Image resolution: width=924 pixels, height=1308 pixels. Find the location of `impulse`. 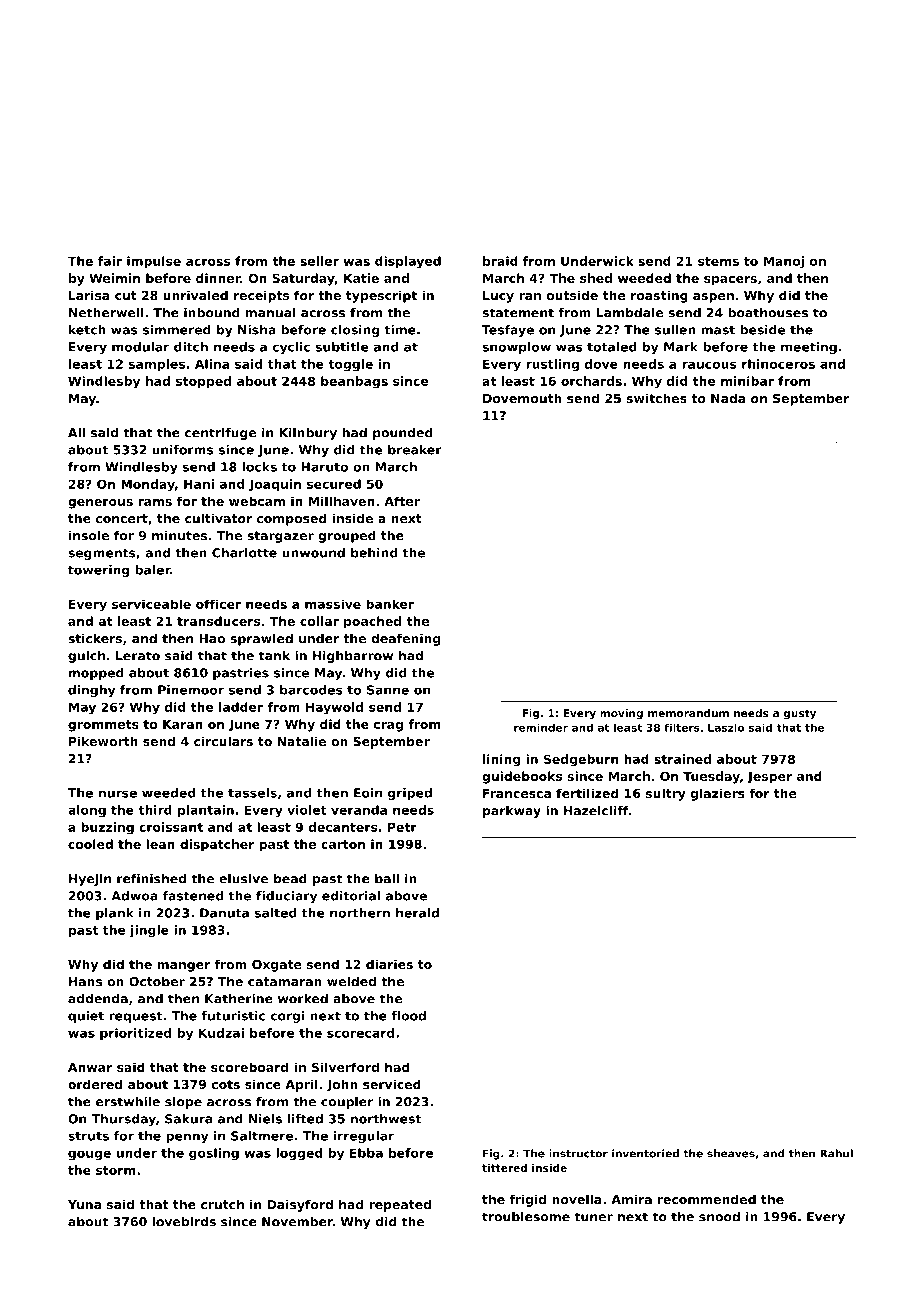

impulse is located at coordinates (154, 262).
